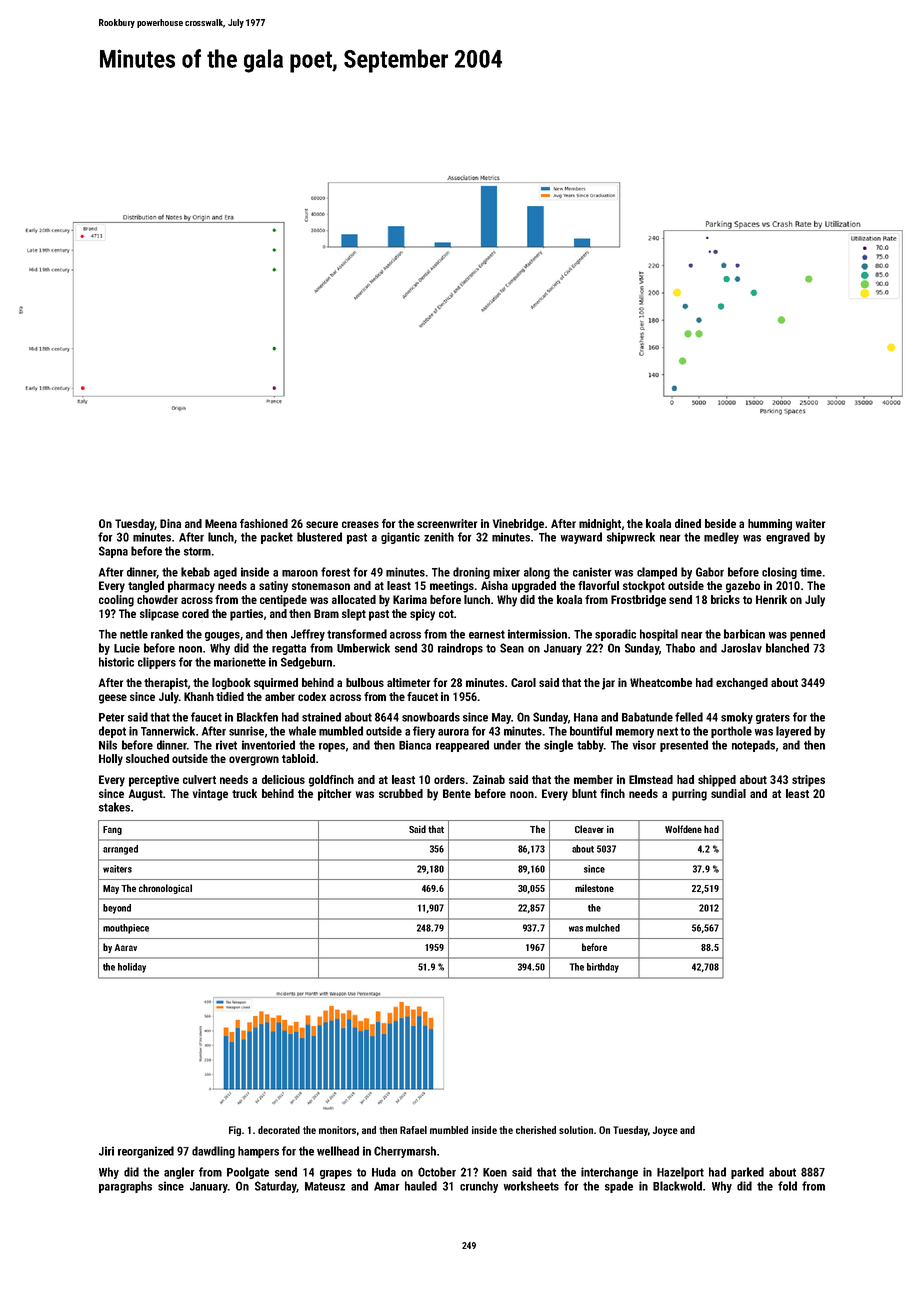 The image size is (924, 1308). What do you see at coordinates (114, 807) in the screenshot?
I see `stakes` at bounding box center [114, 807].
